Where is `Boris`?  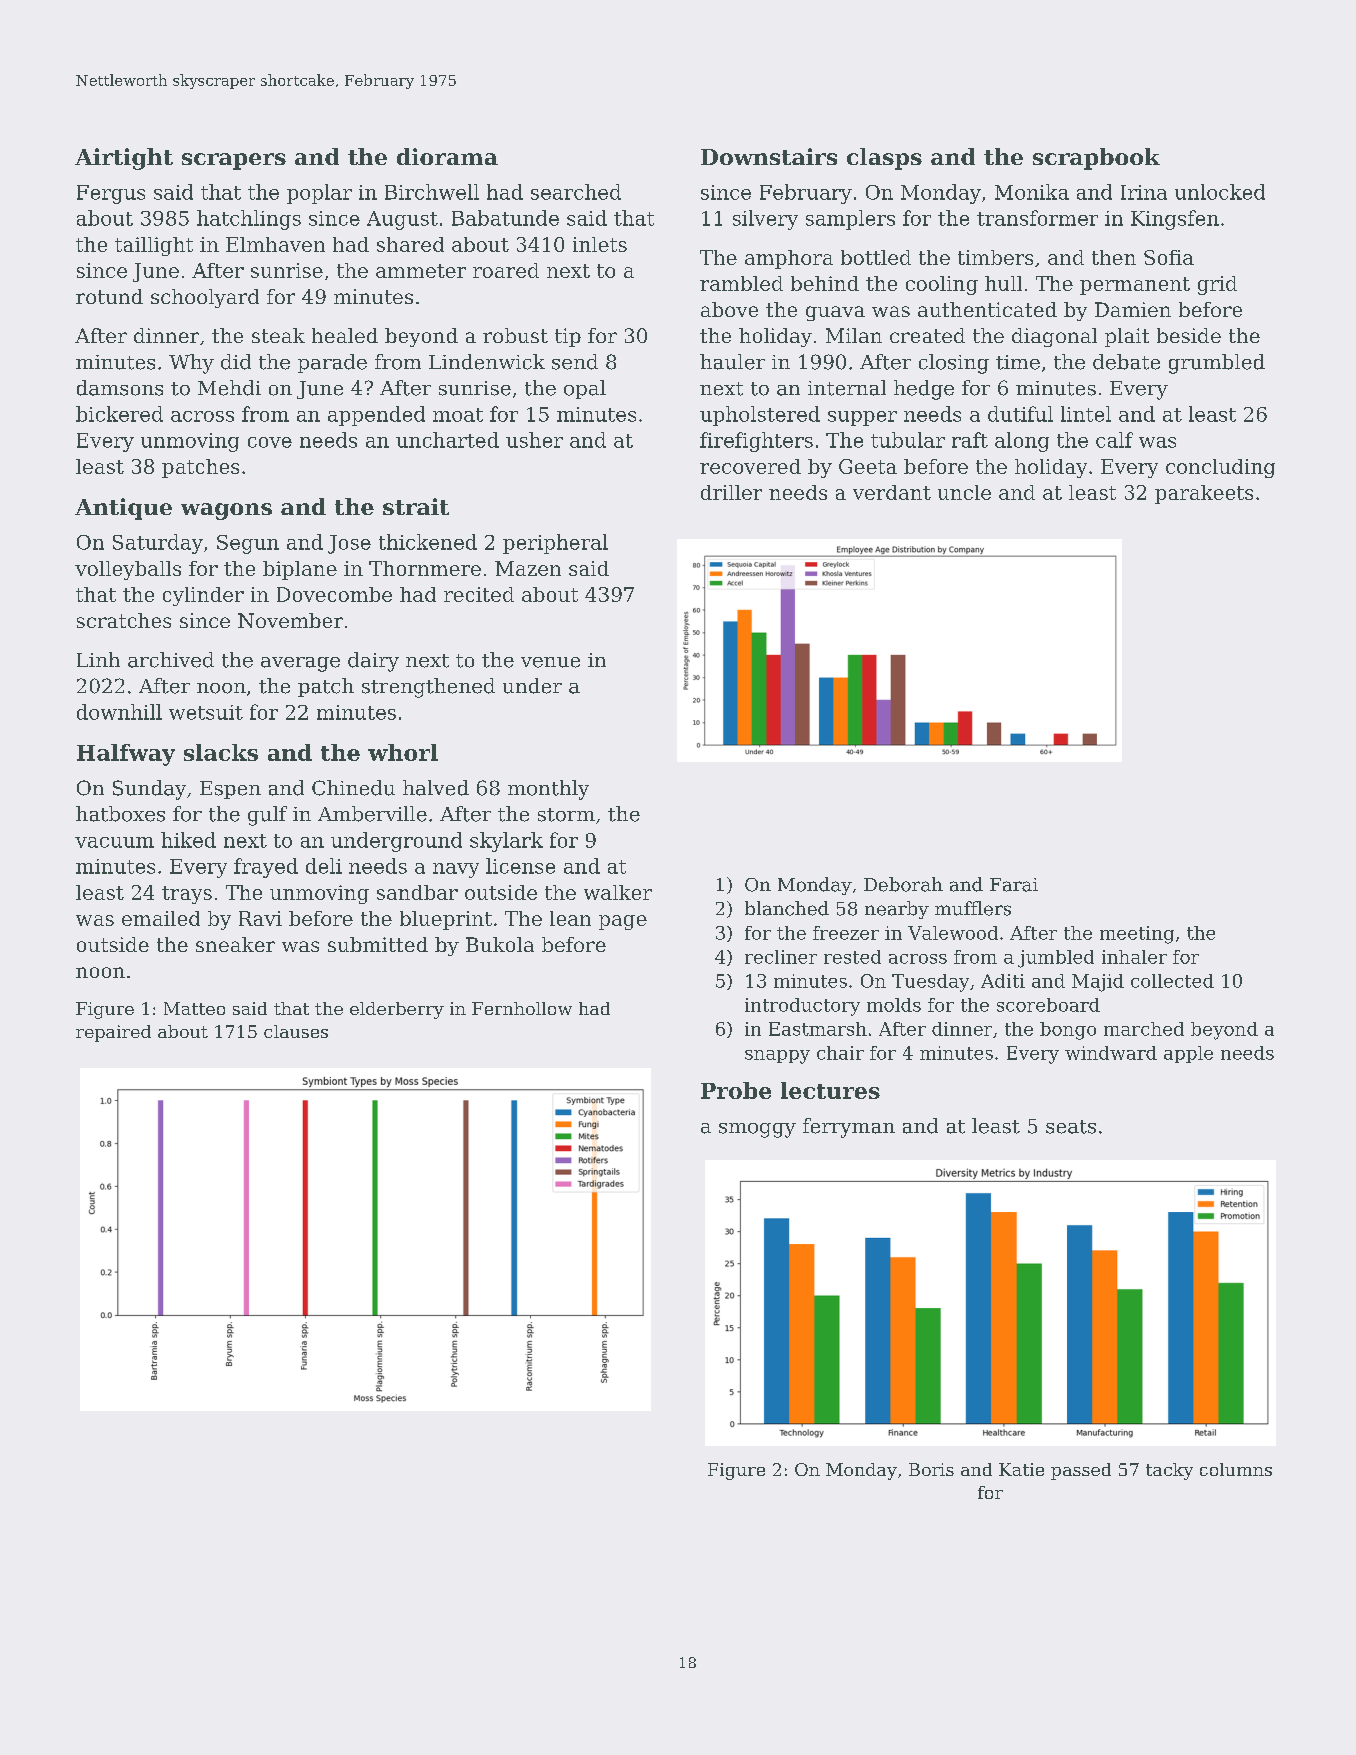
Boris is located at coordinates (931, 1469).
